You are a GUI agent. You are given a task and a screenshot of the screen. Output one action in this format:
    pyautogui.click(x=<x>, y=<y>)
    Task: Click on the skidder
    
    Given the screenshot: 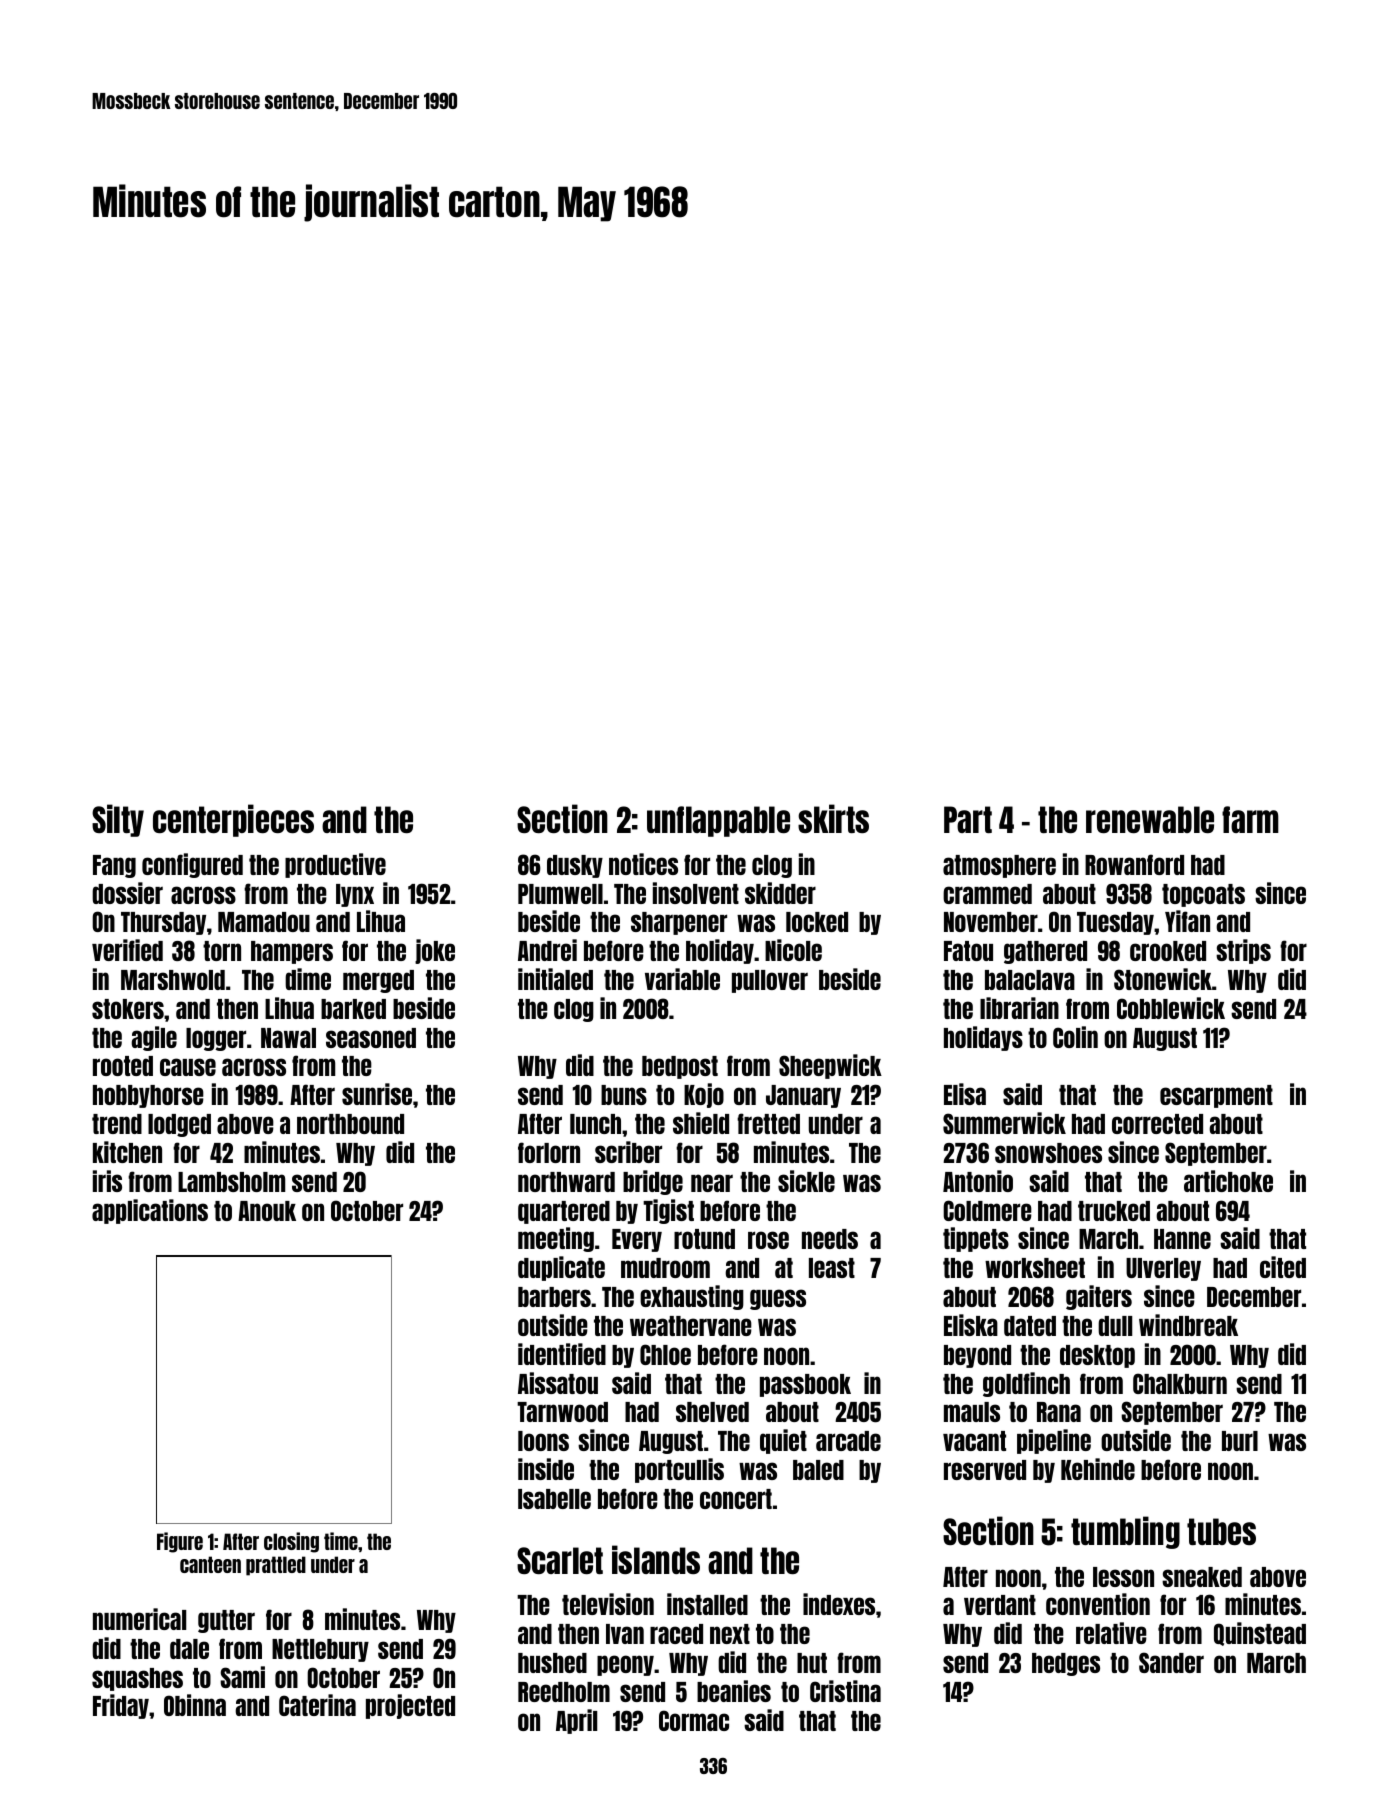 What is the action you would take?
    pyautogui.click(x=780, y=893)
